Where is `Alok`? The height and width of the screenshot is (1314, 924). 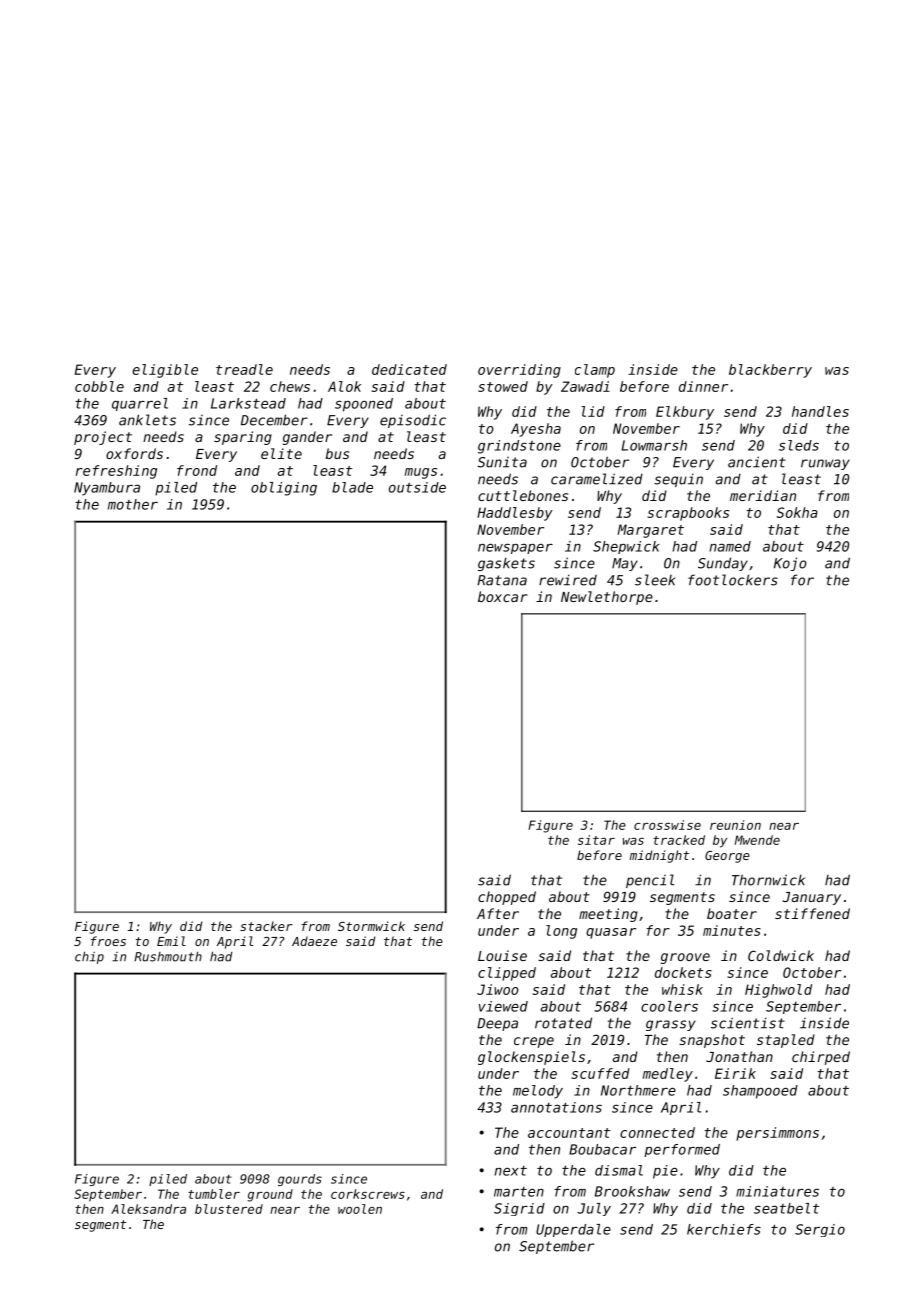 Alok is located at coordinates (344, 386).
